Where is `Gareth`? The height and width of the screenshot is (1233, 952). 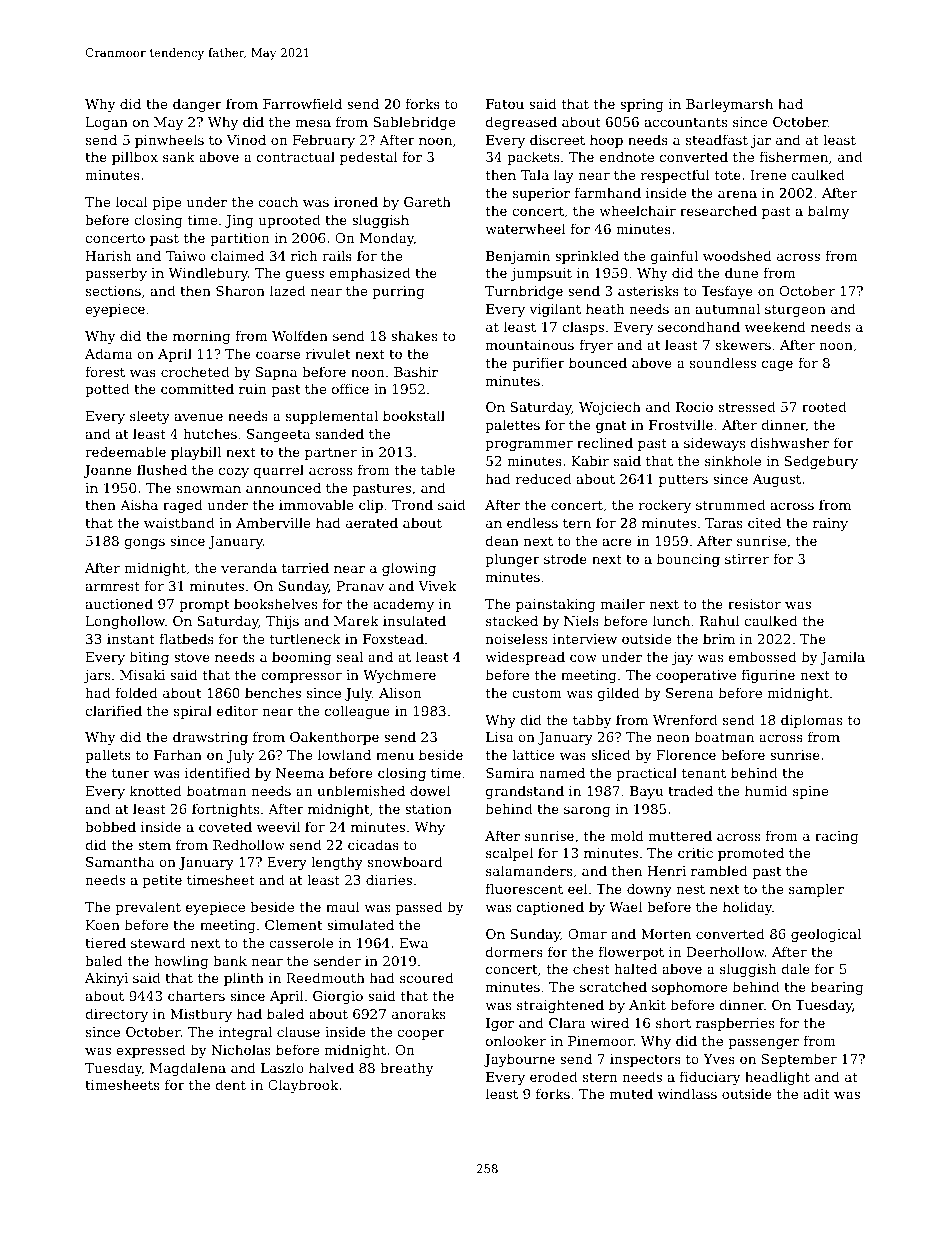 Gareth is located at coordinates (427, 201).
